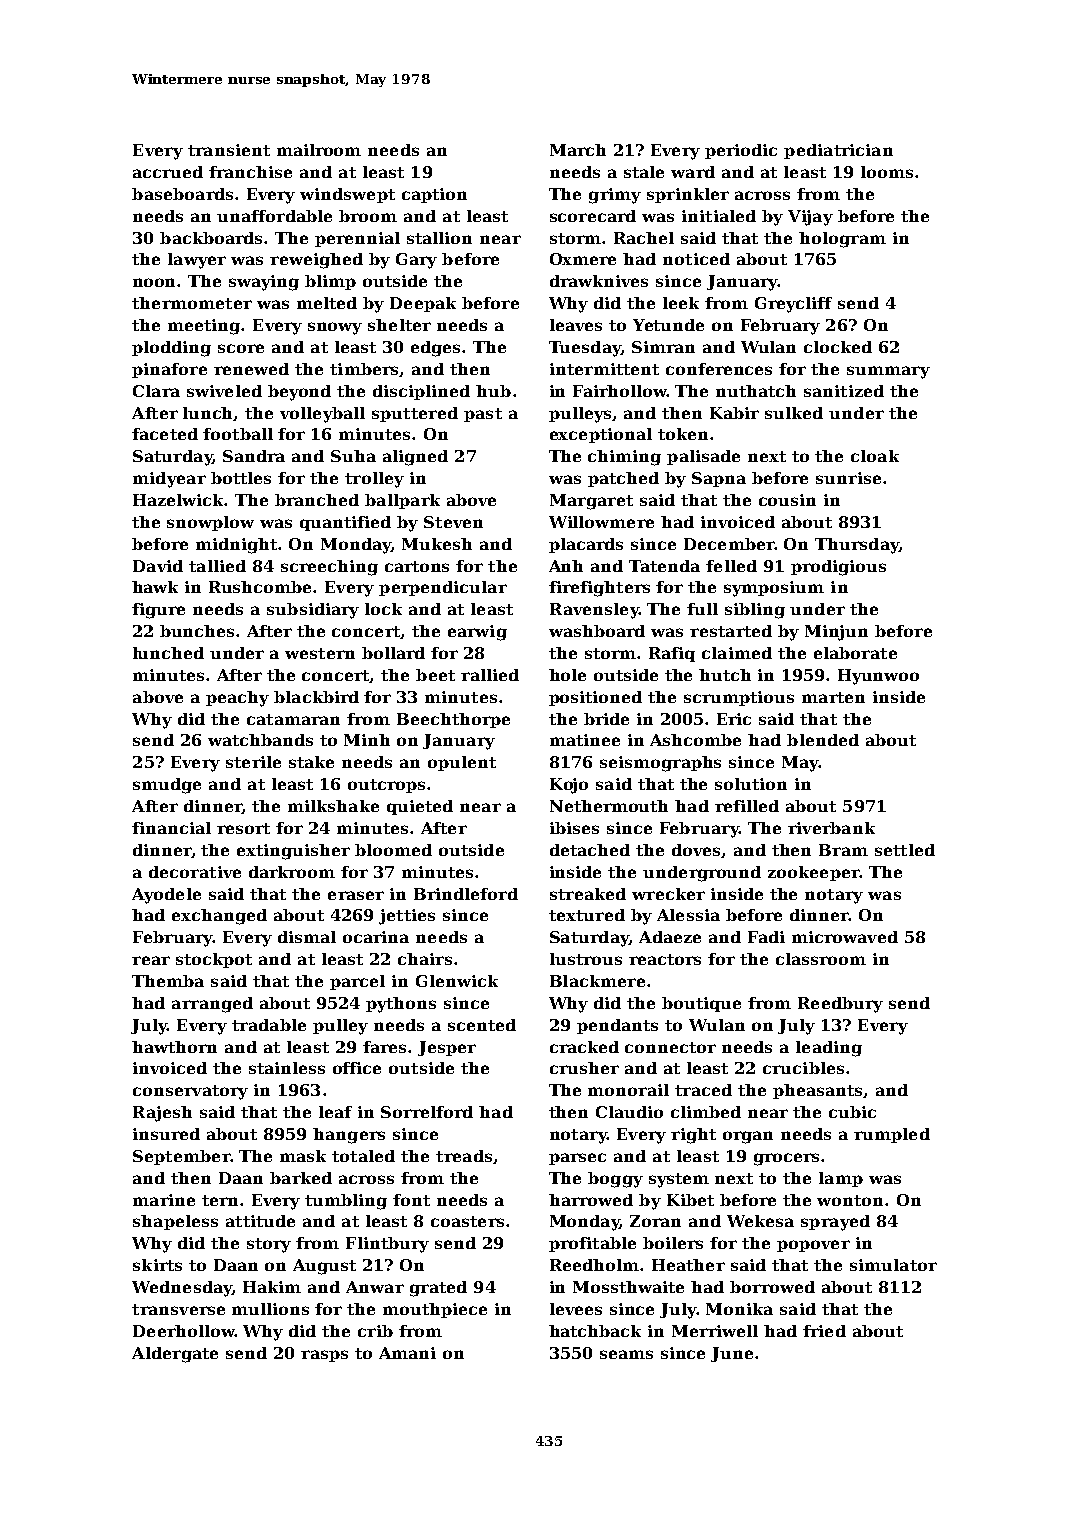 Image resolution: width=1069 pixels, height=1519 pixels. Describe the element at coordinates (324, 1267) in the document. I see `August` at that location.
